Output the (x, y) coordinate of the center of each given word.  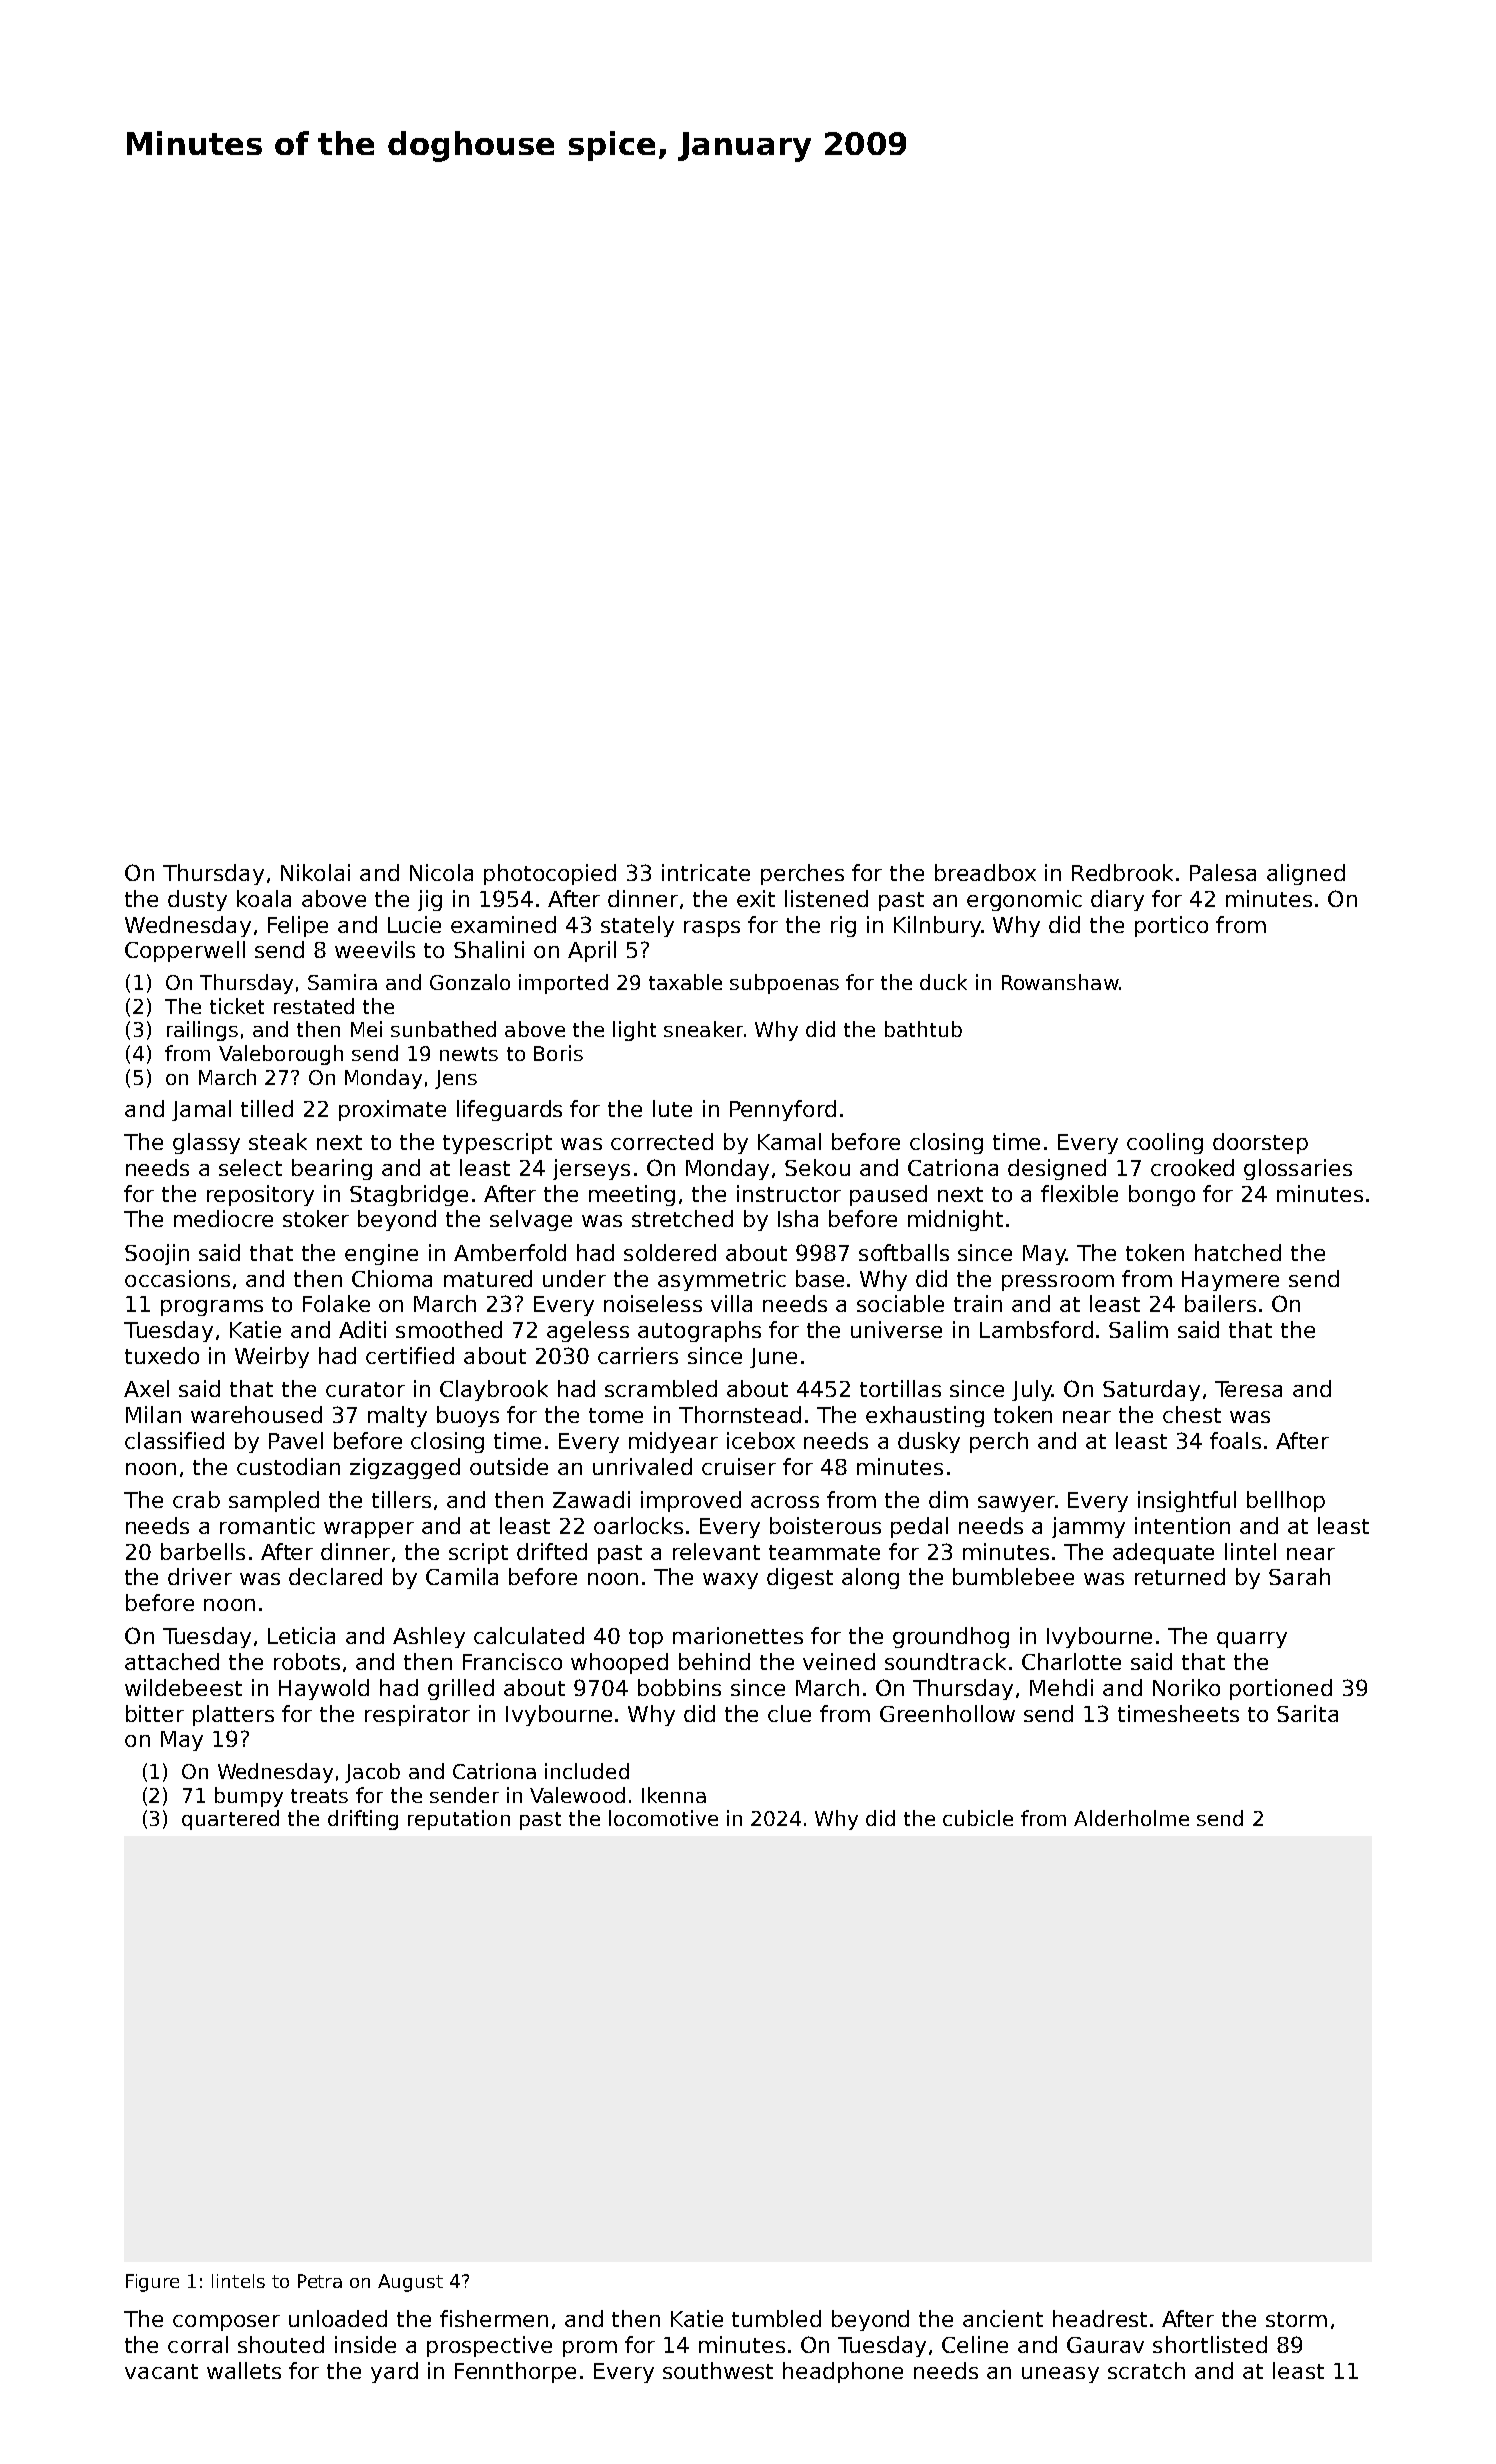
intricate (706, 872)
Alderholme (1131, 1818)
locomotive (663, 1818)
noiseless (653, 1303)
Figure (152, 2283)
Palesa (1223, 872)
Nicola (441, 872)
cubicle (978, 1818)
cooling (1165, 1143)
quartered (230, 1820)
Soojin (157, 1254)
